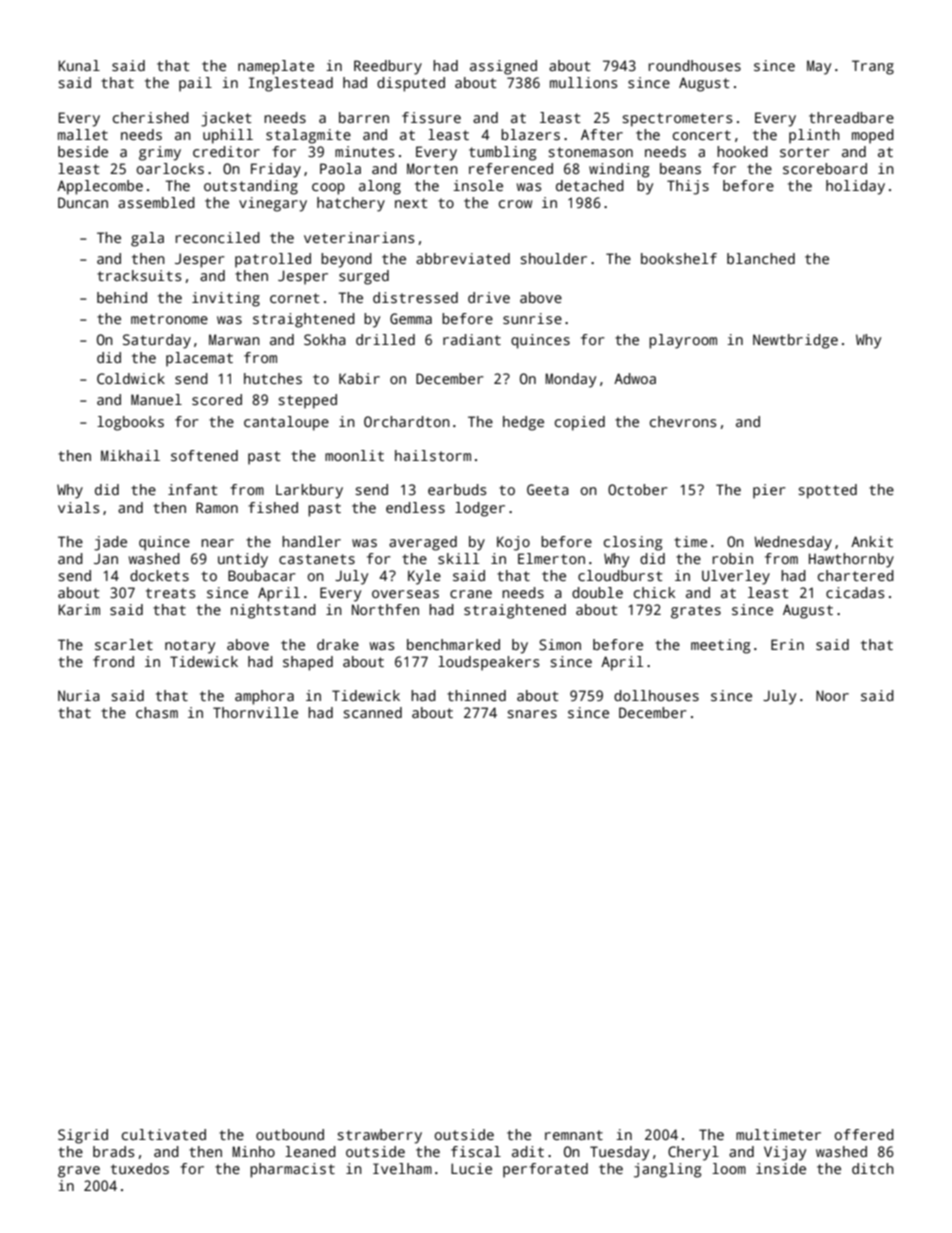 The image size is (952, 1233). Describe the element at coordinates (476, 1151) in the image. I see `fiscal` at that location.
